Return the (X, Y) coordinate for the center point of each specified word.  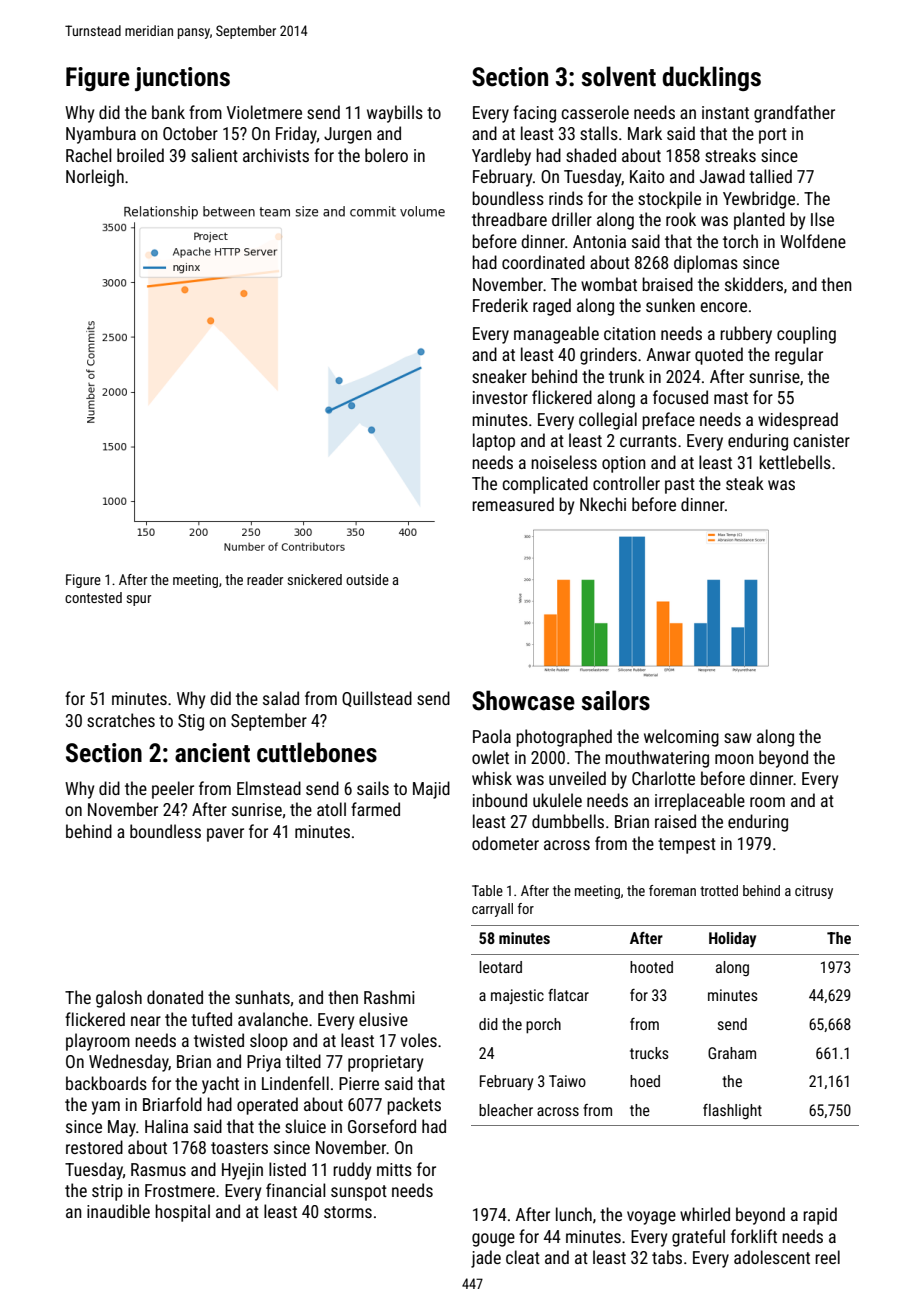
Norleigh (95, 178)
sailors (615, 700)
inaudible (118, 1211)
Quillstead (377, 699)
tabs (667, 1257)
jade (486, 1259)
